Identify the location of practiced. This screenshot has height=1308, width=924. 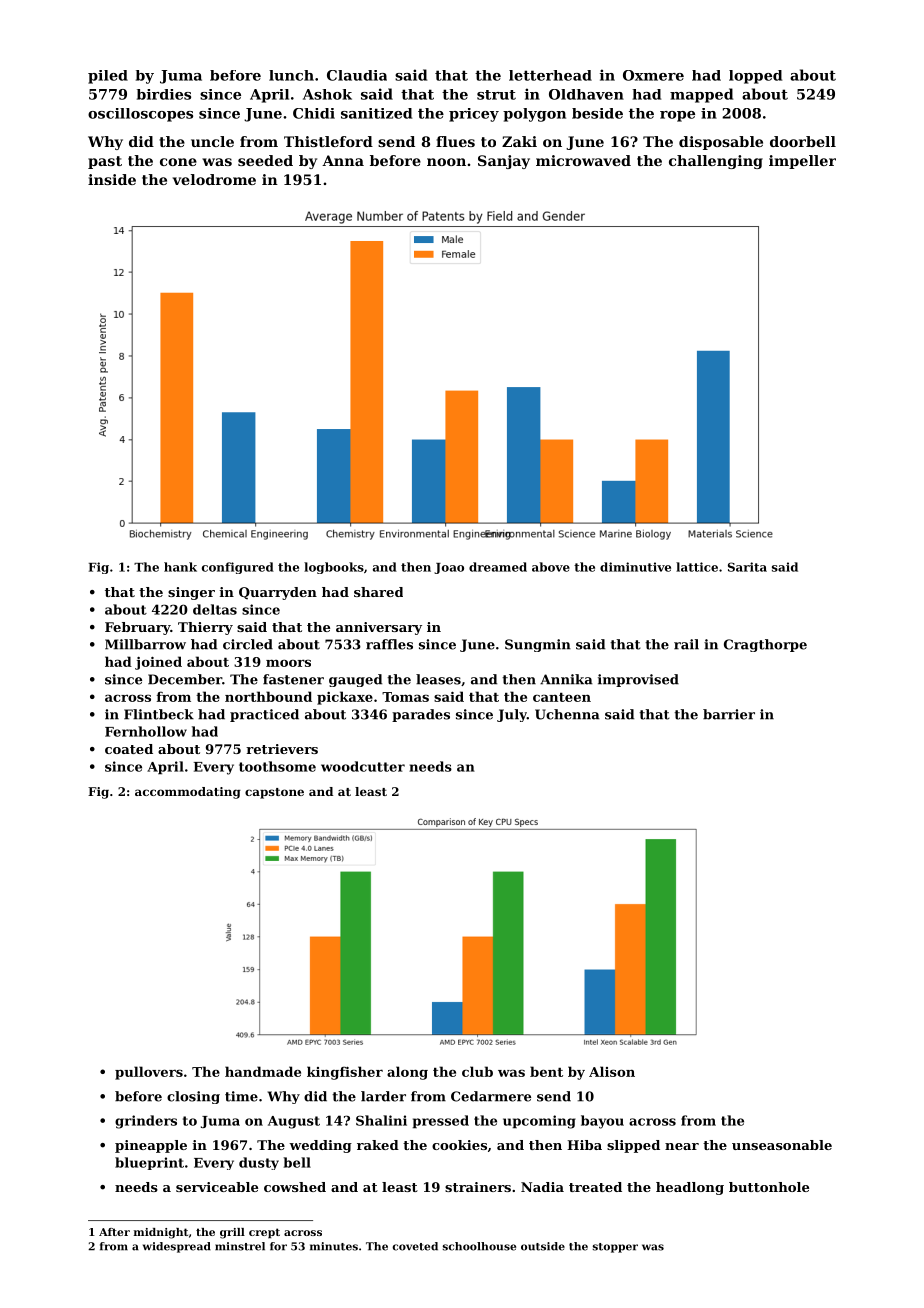
(264, 715).
